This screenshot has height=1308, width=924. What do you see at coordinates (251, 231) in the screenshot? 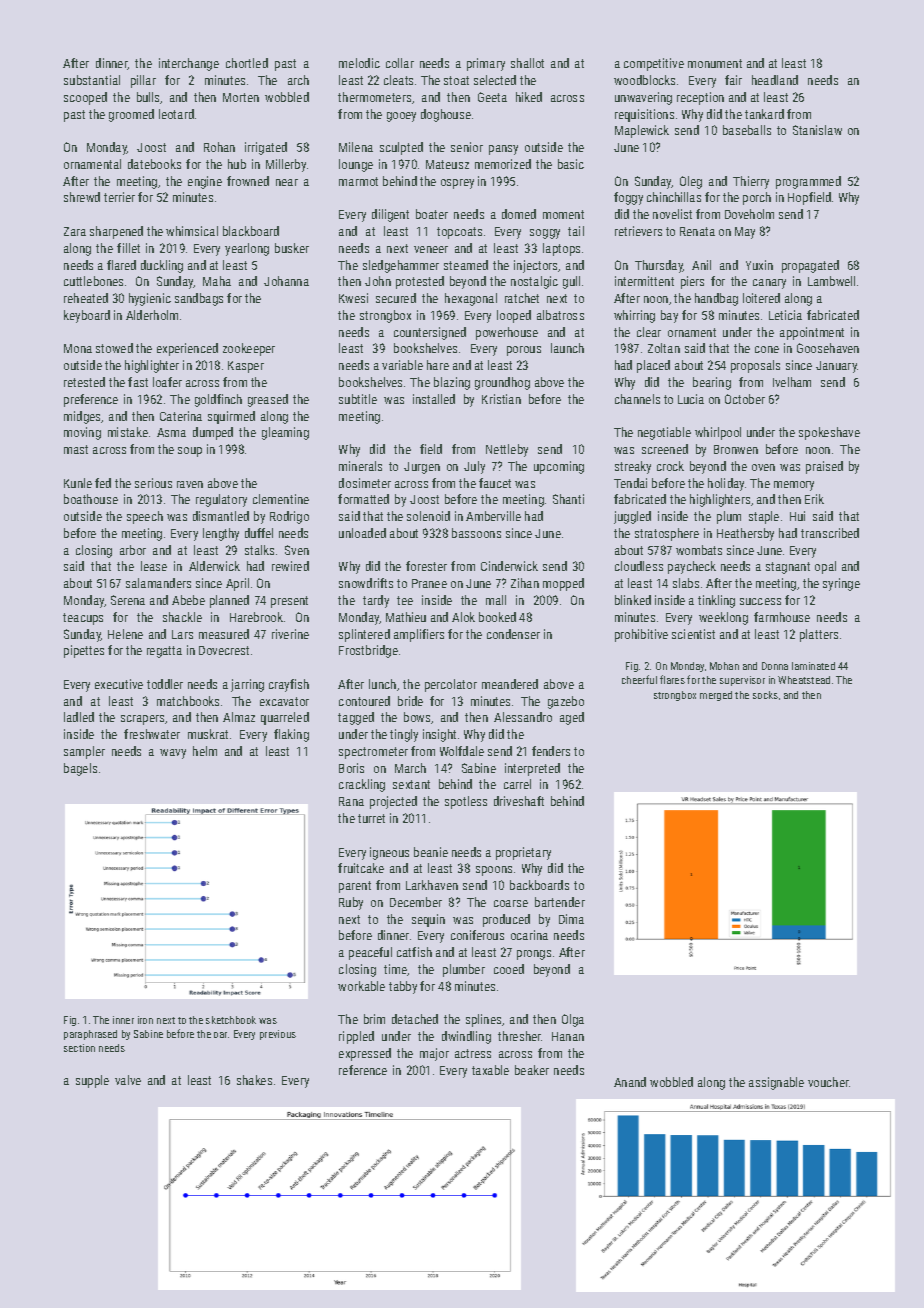
I see `blackboard` at bounding box center [251, 231].
